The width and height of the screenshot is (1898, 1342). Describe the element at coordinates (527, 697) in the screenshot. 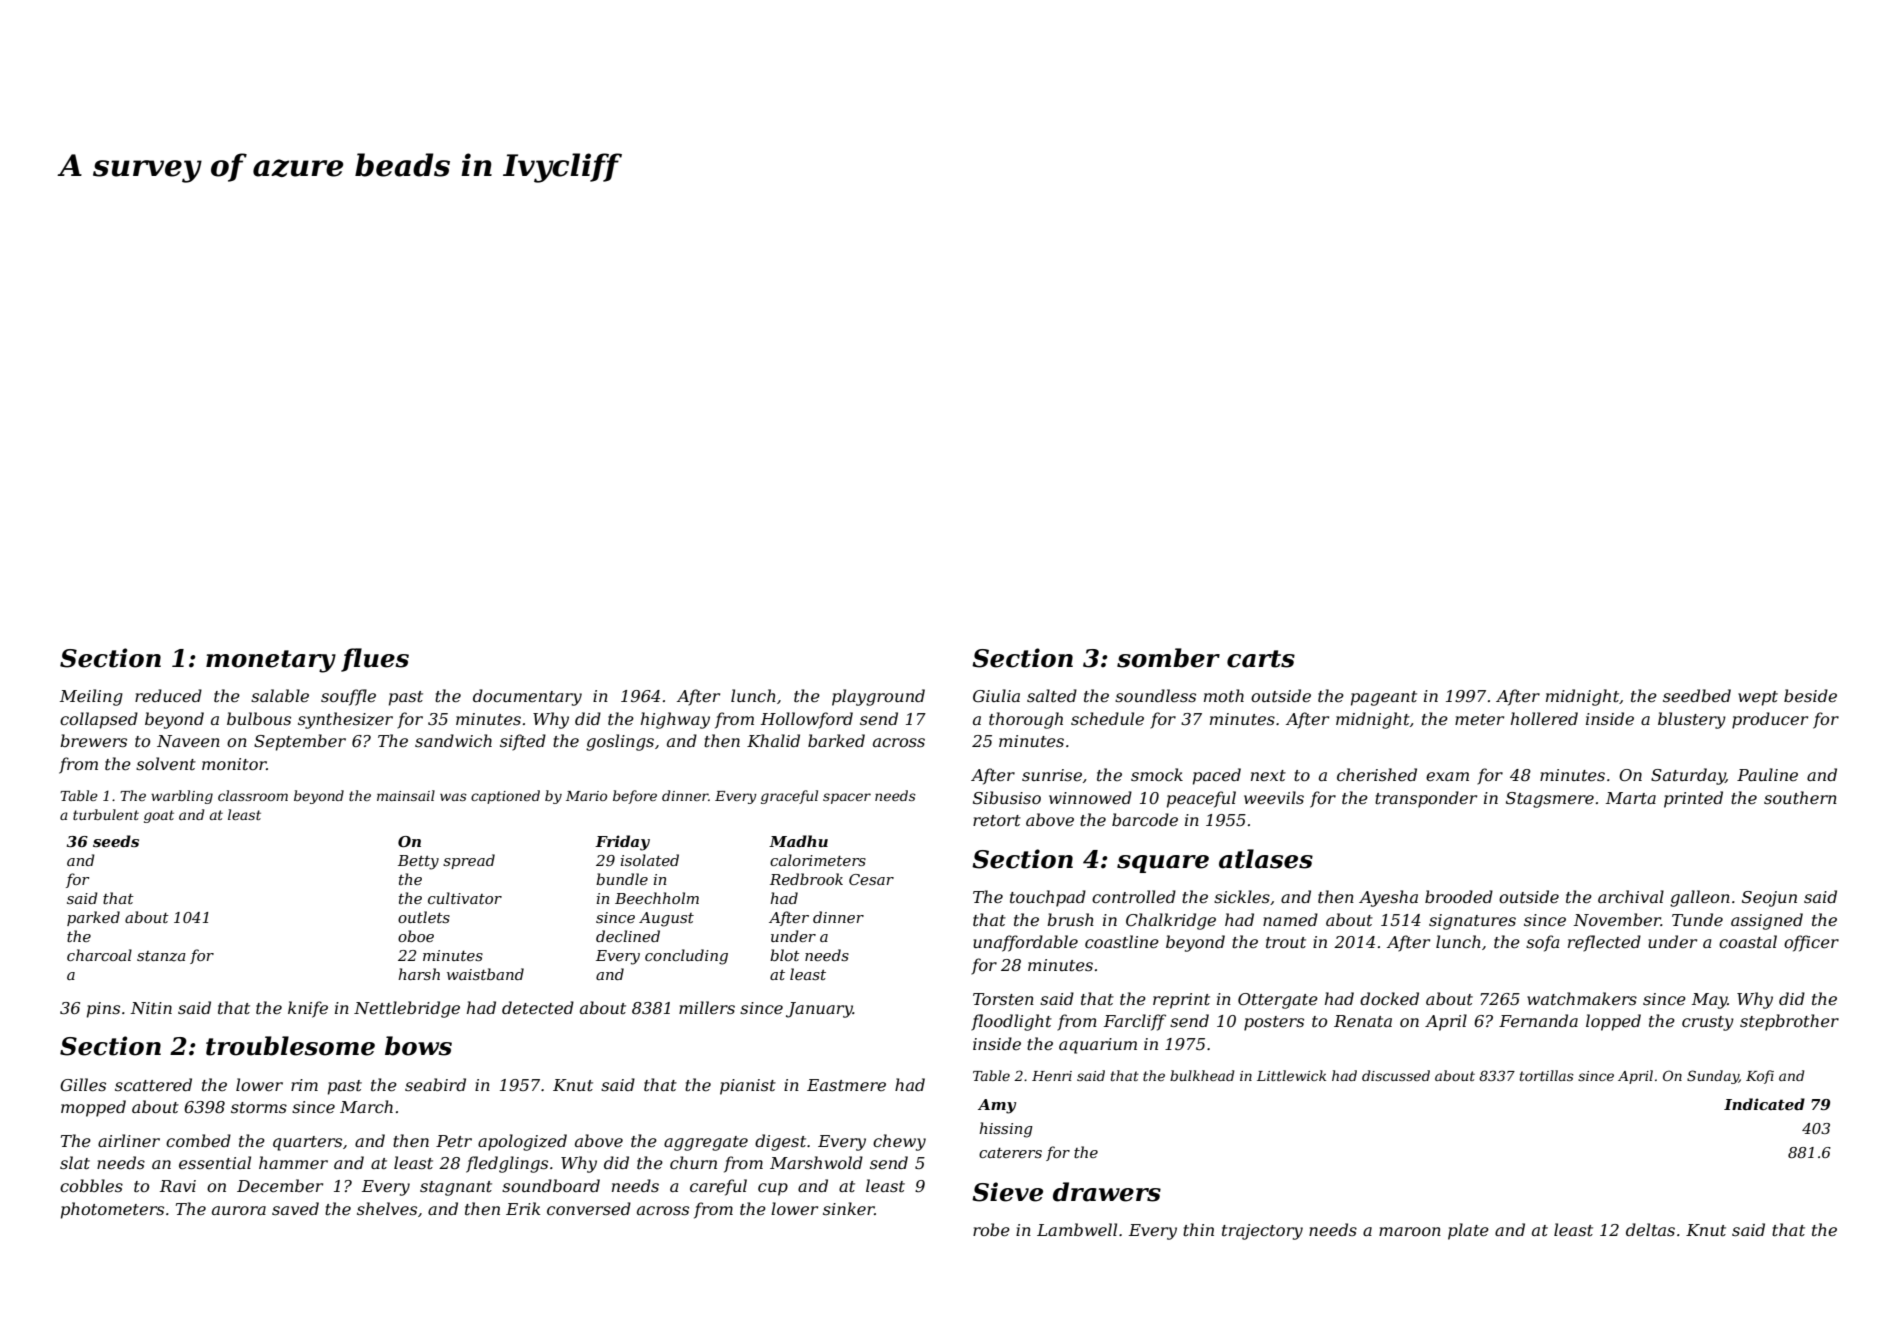

I see `documentary` at that location.
